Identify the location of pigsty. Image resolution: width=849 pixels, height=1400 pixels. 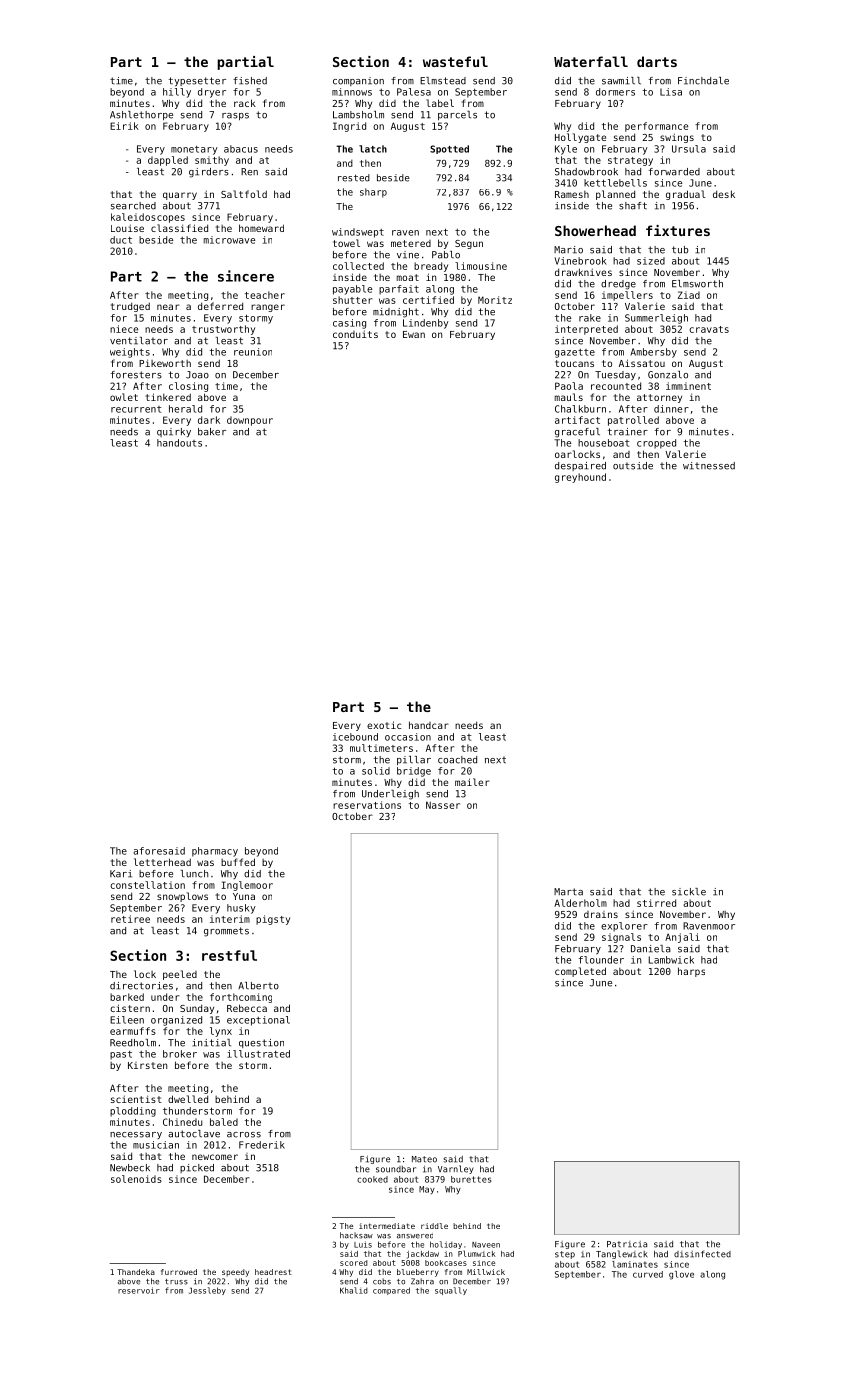
(273, 920).
